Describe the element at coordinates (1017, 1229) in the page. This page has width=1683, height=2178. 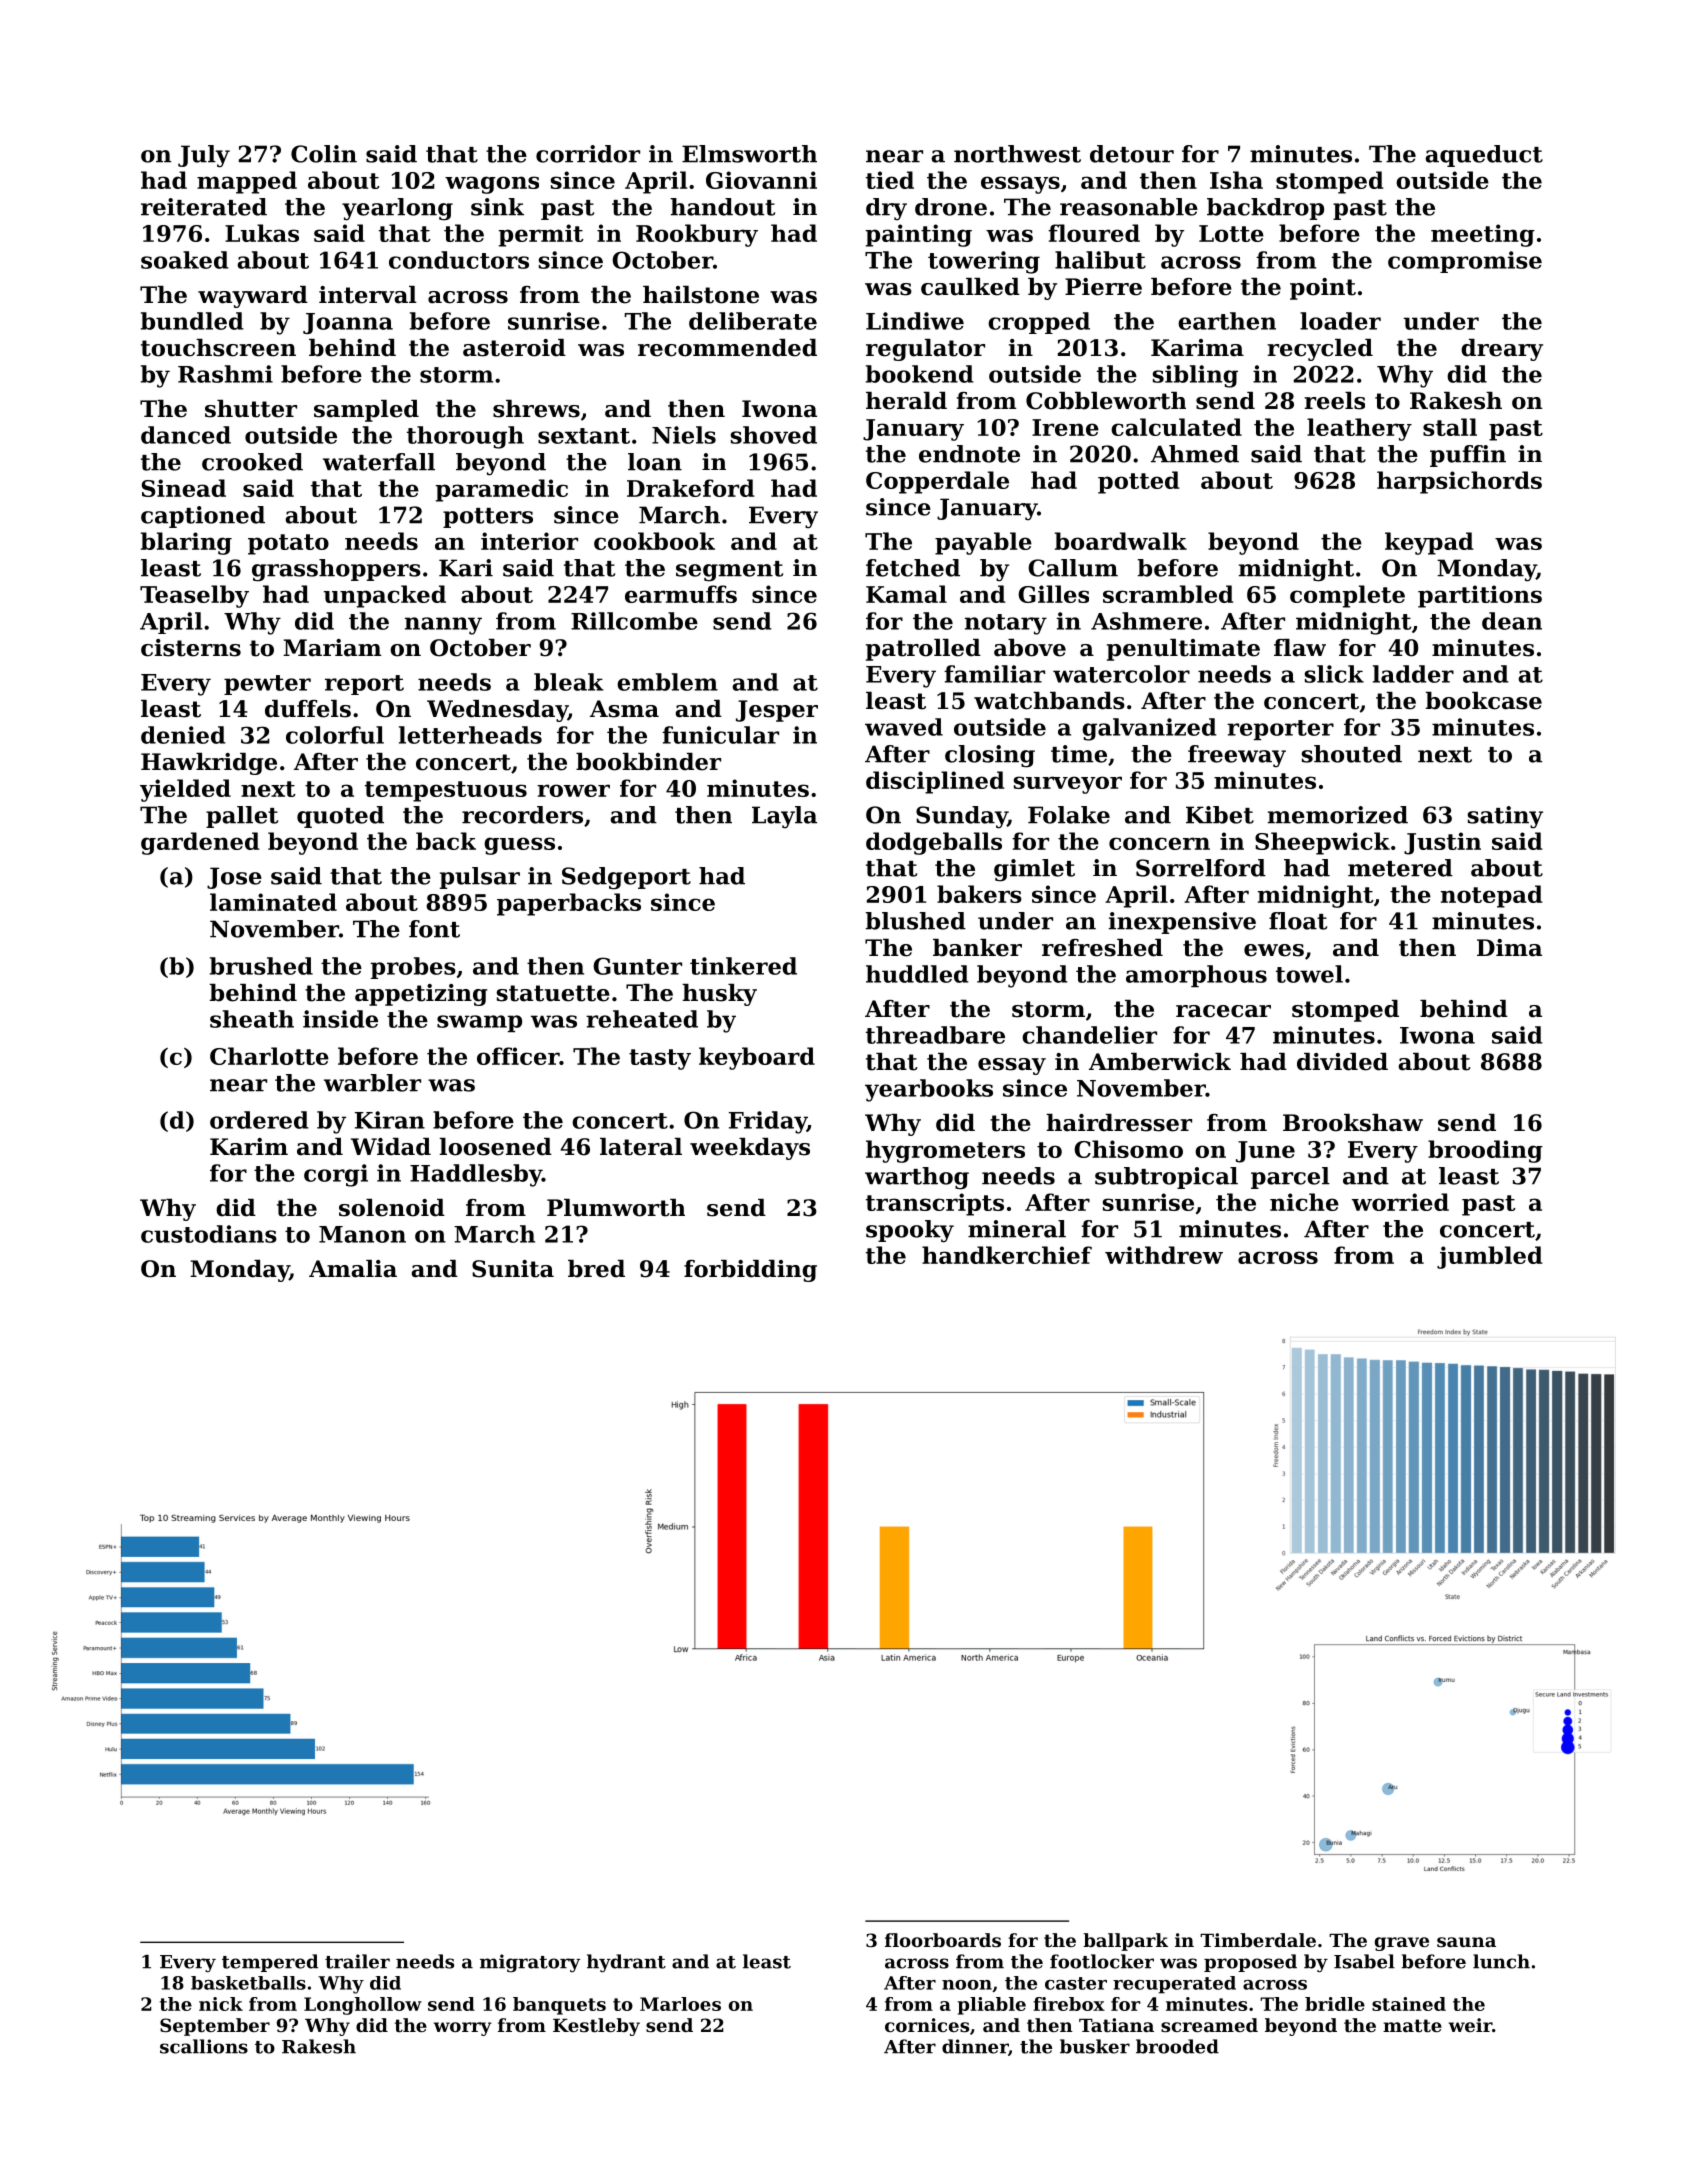
I see `mineral` at that location.
